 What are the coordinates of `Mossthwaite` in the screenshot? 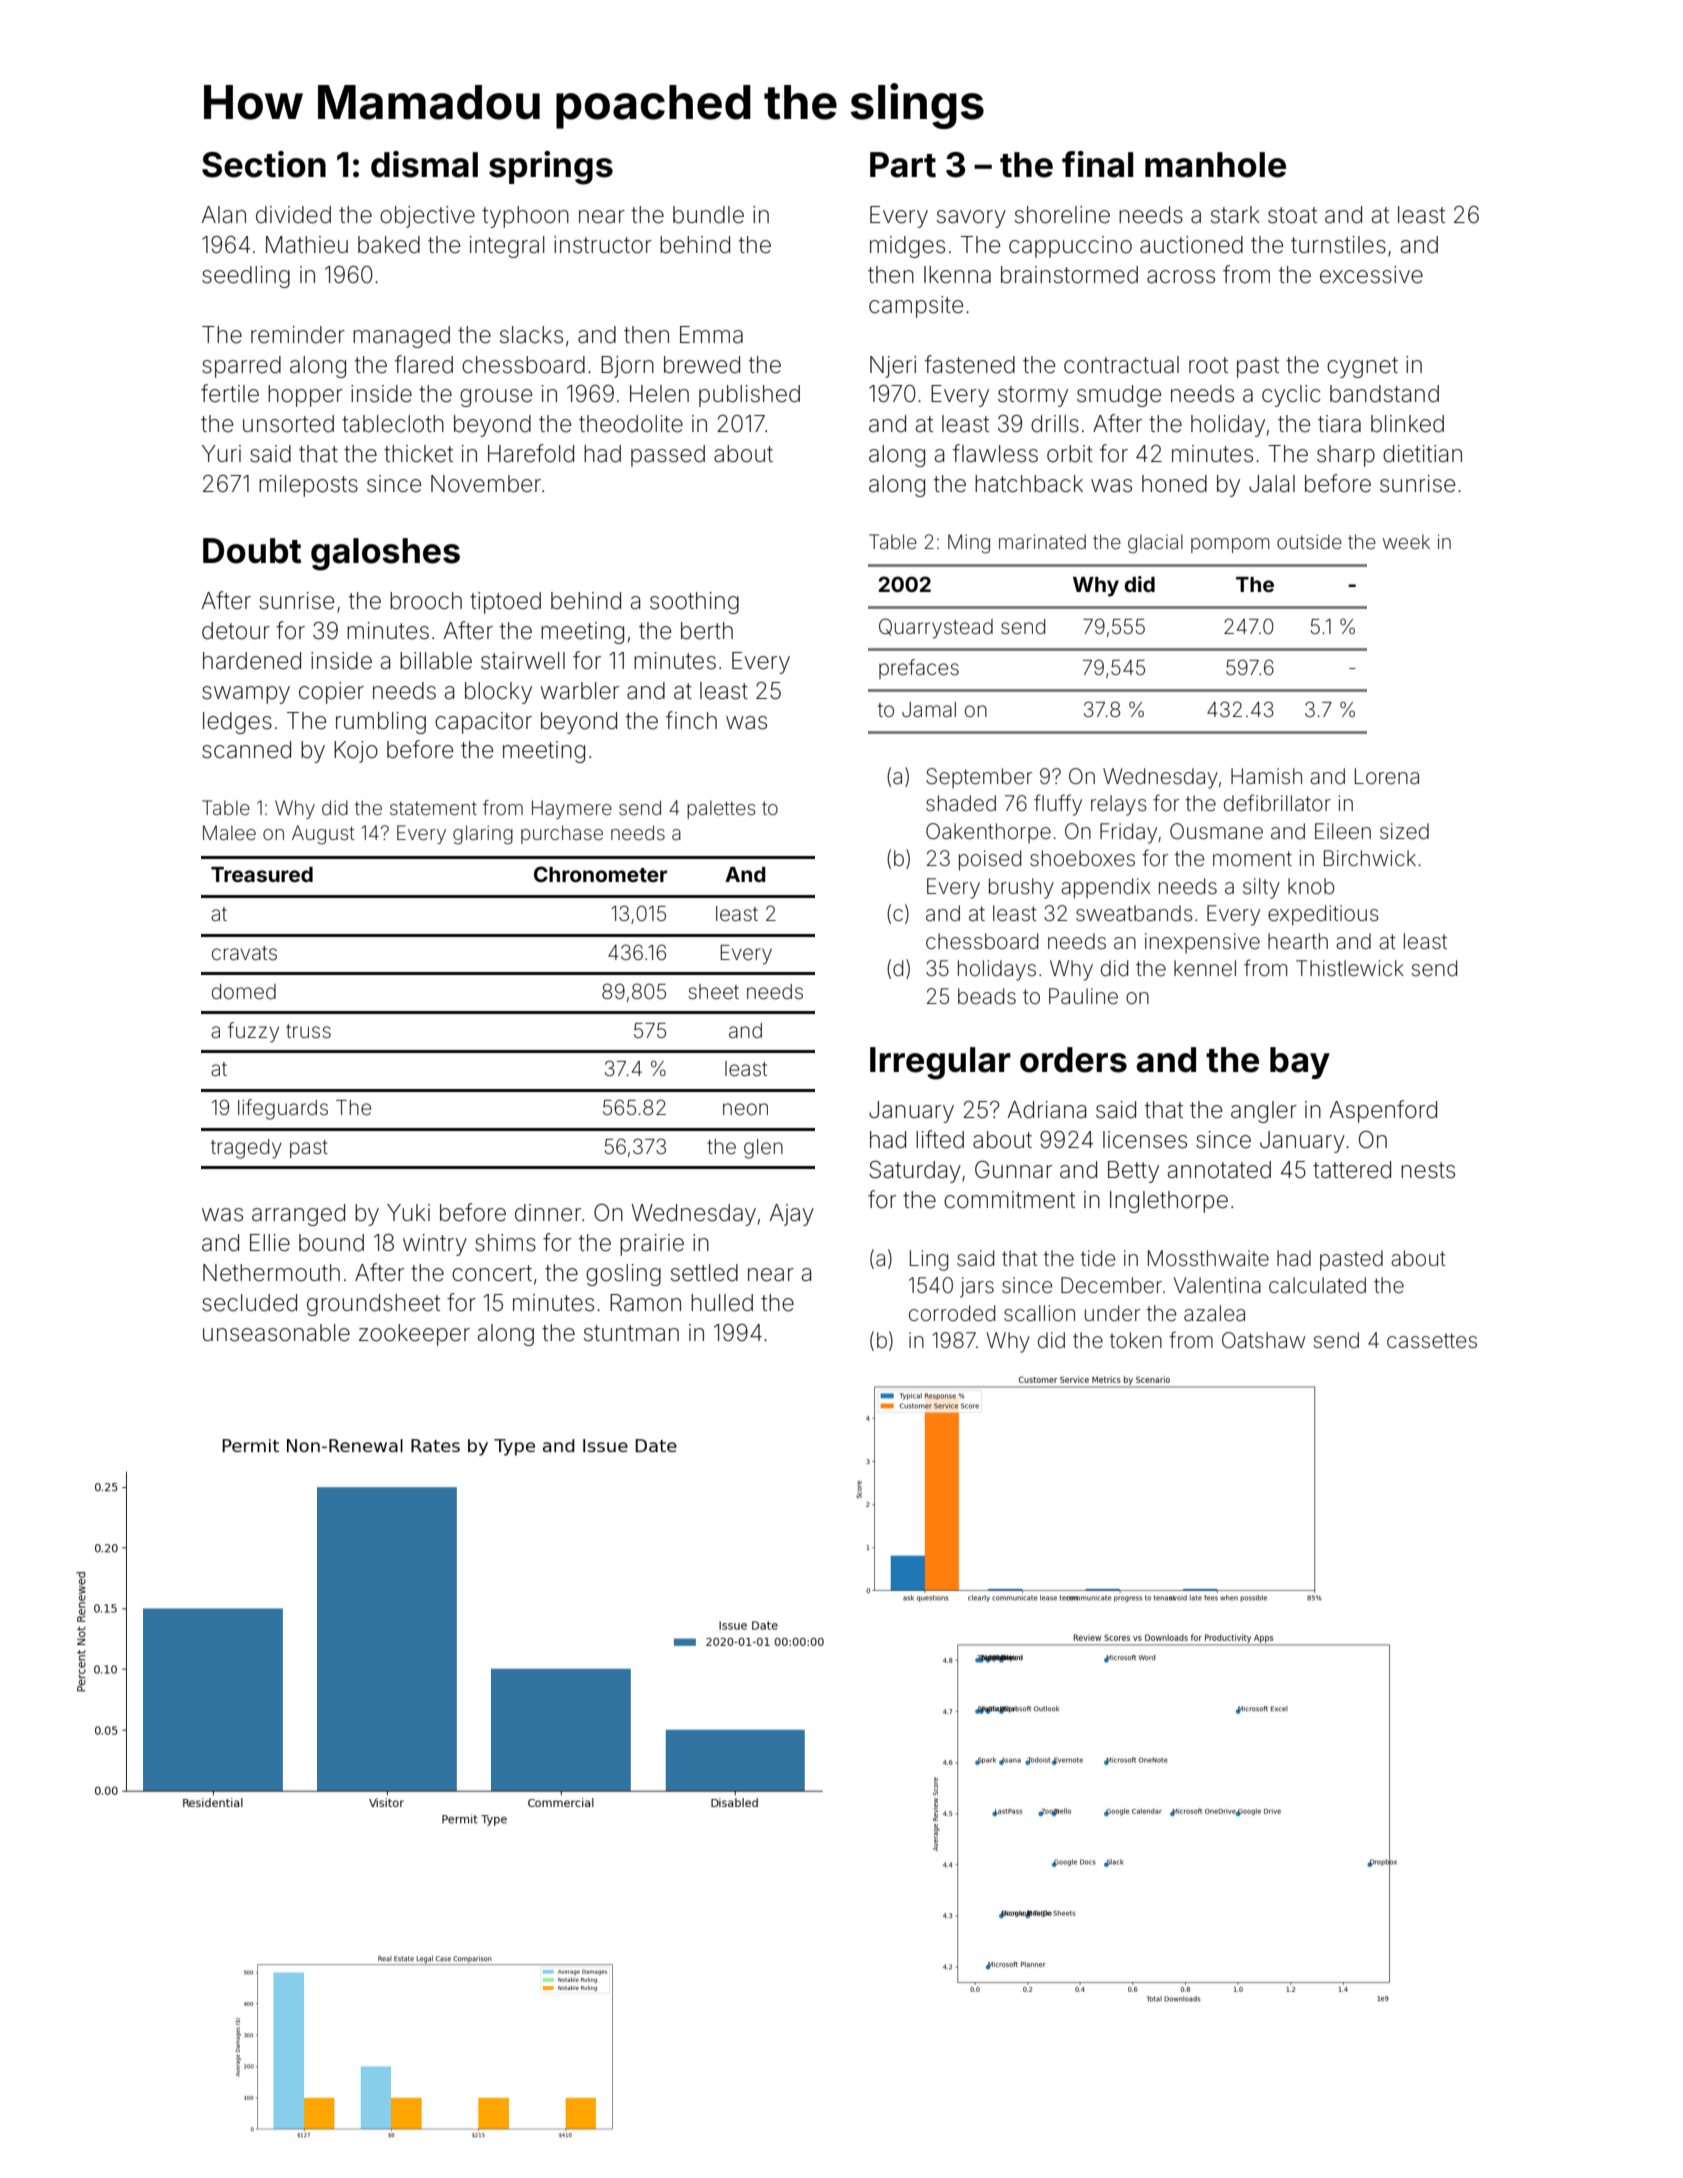 It's located at (1208, 1258).
